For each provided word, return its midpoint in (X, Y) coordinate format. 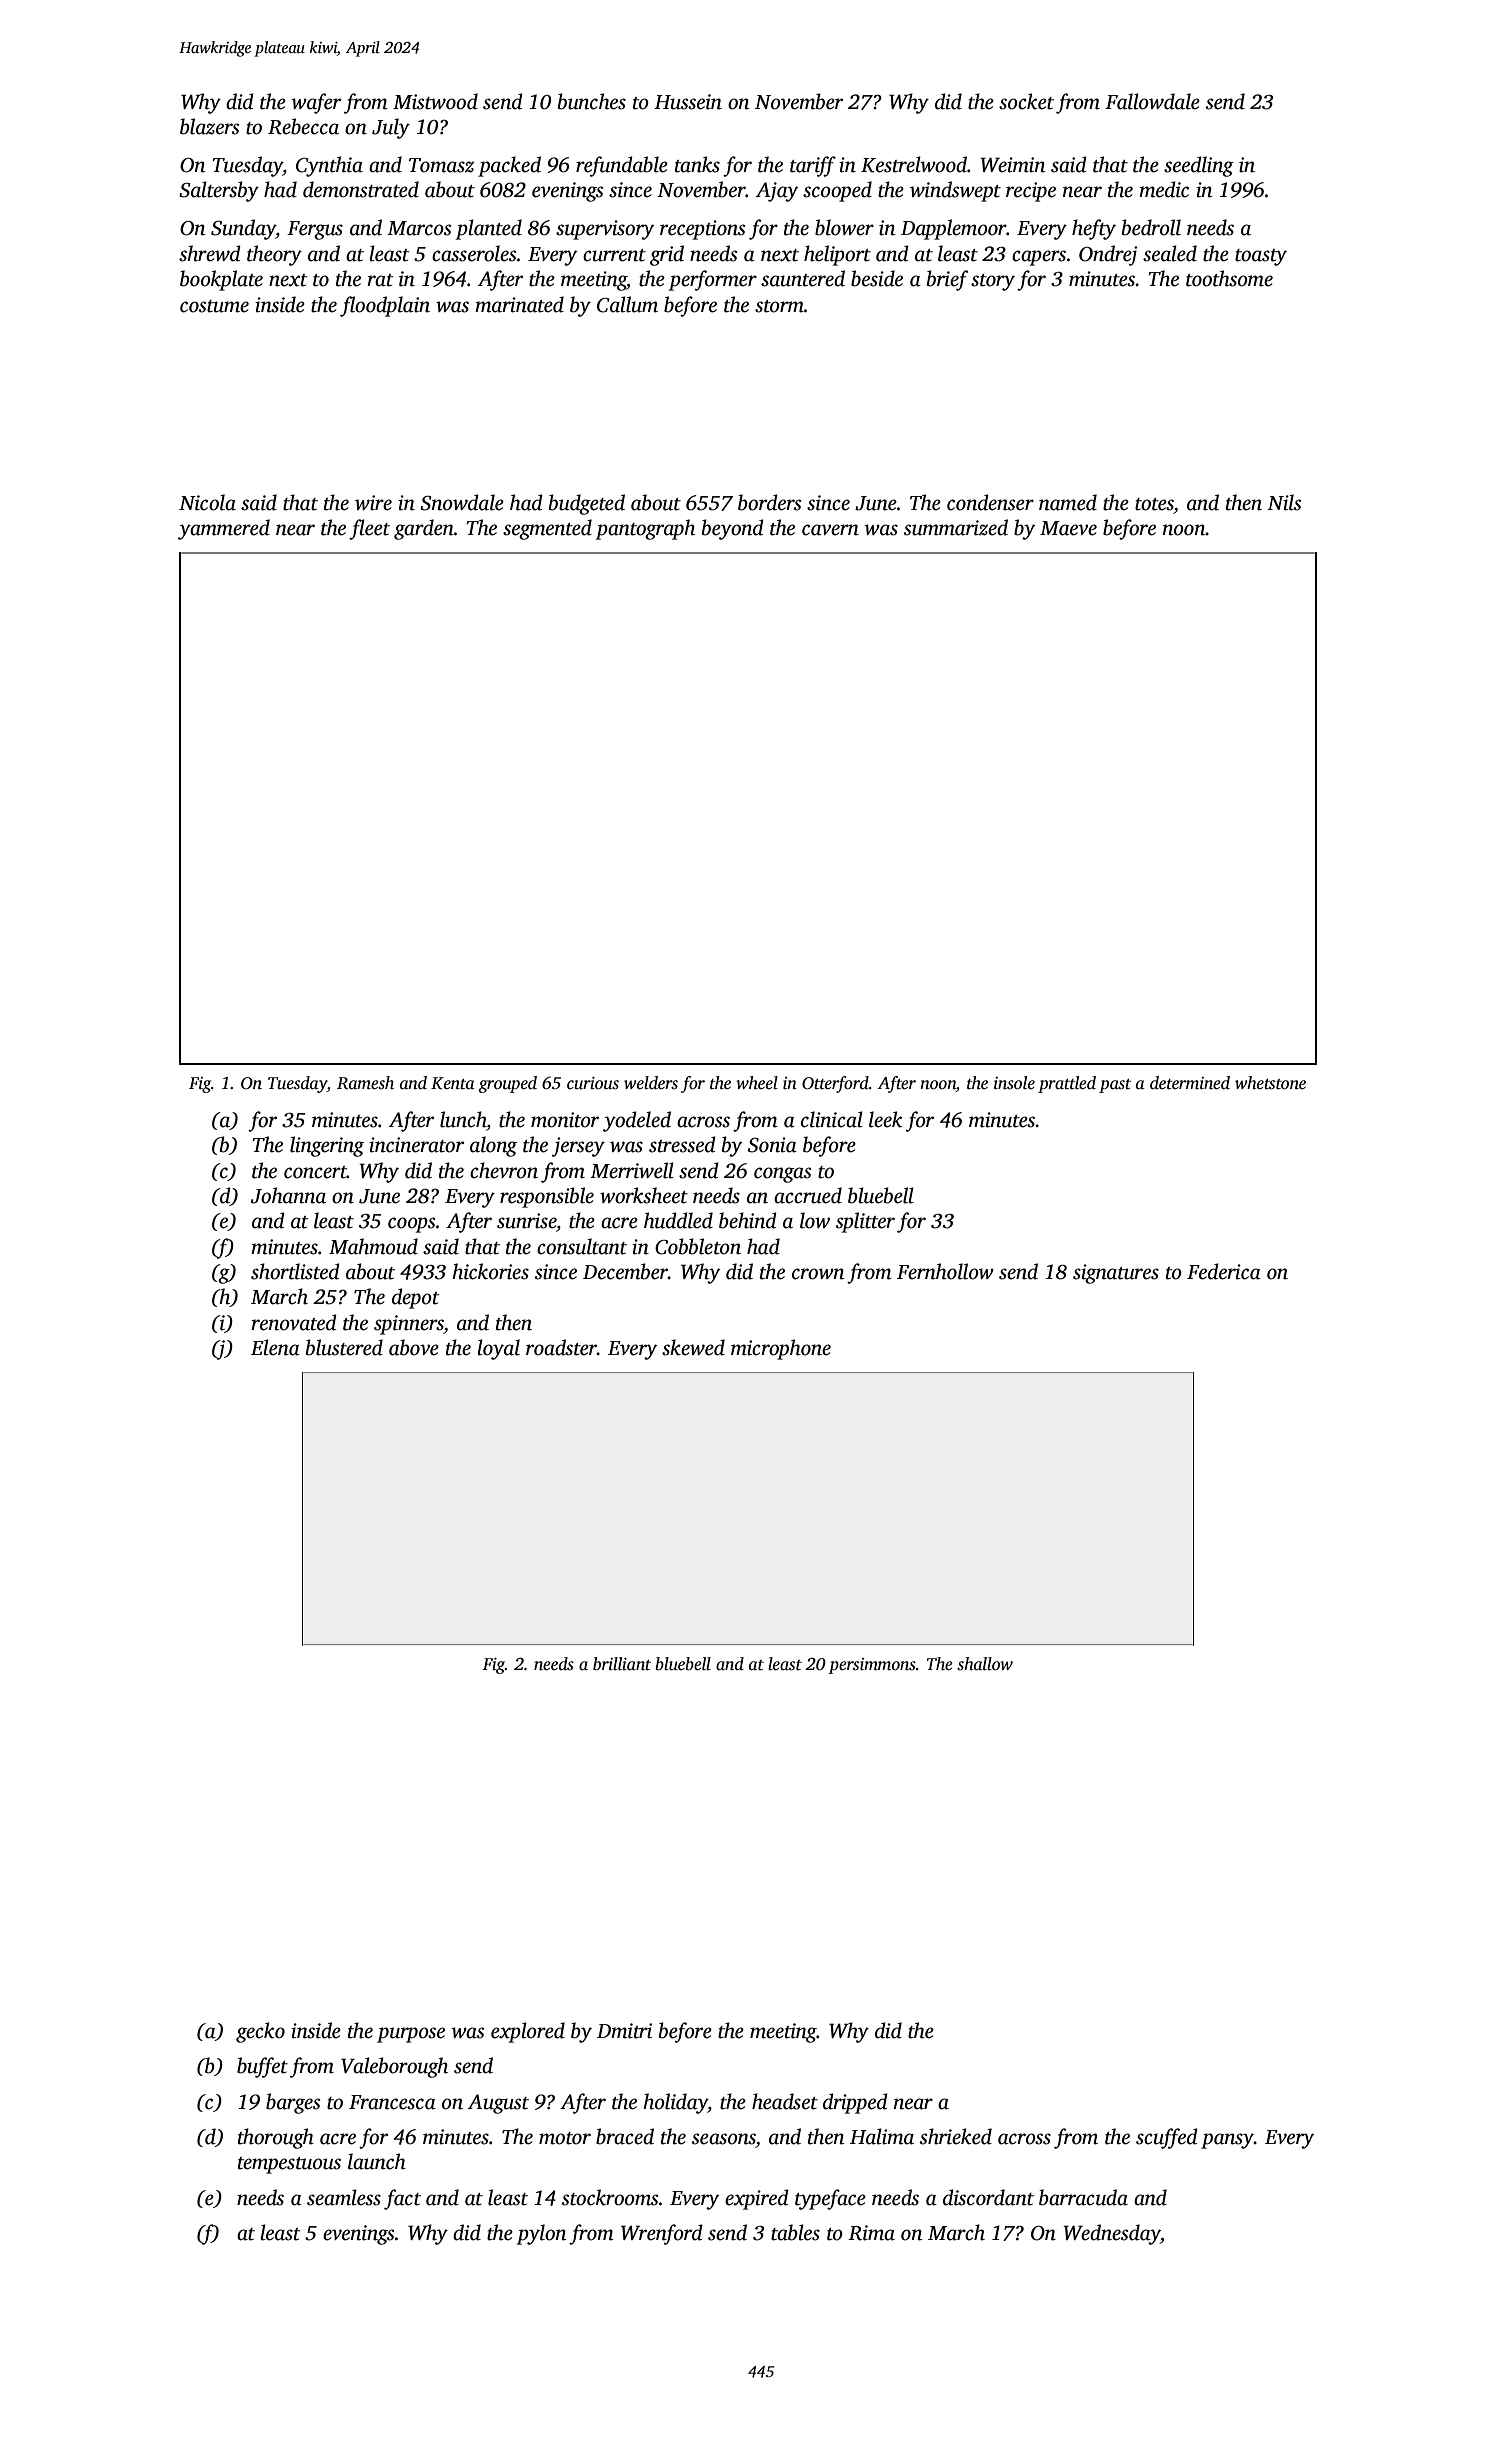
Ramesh (365, 1083)
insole (1014, 1083)
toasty (1261, 257)
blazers (209, 126)
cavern (830, 530)
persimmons (872, 1666)
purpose (411, 2035)
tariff (813, 166)
